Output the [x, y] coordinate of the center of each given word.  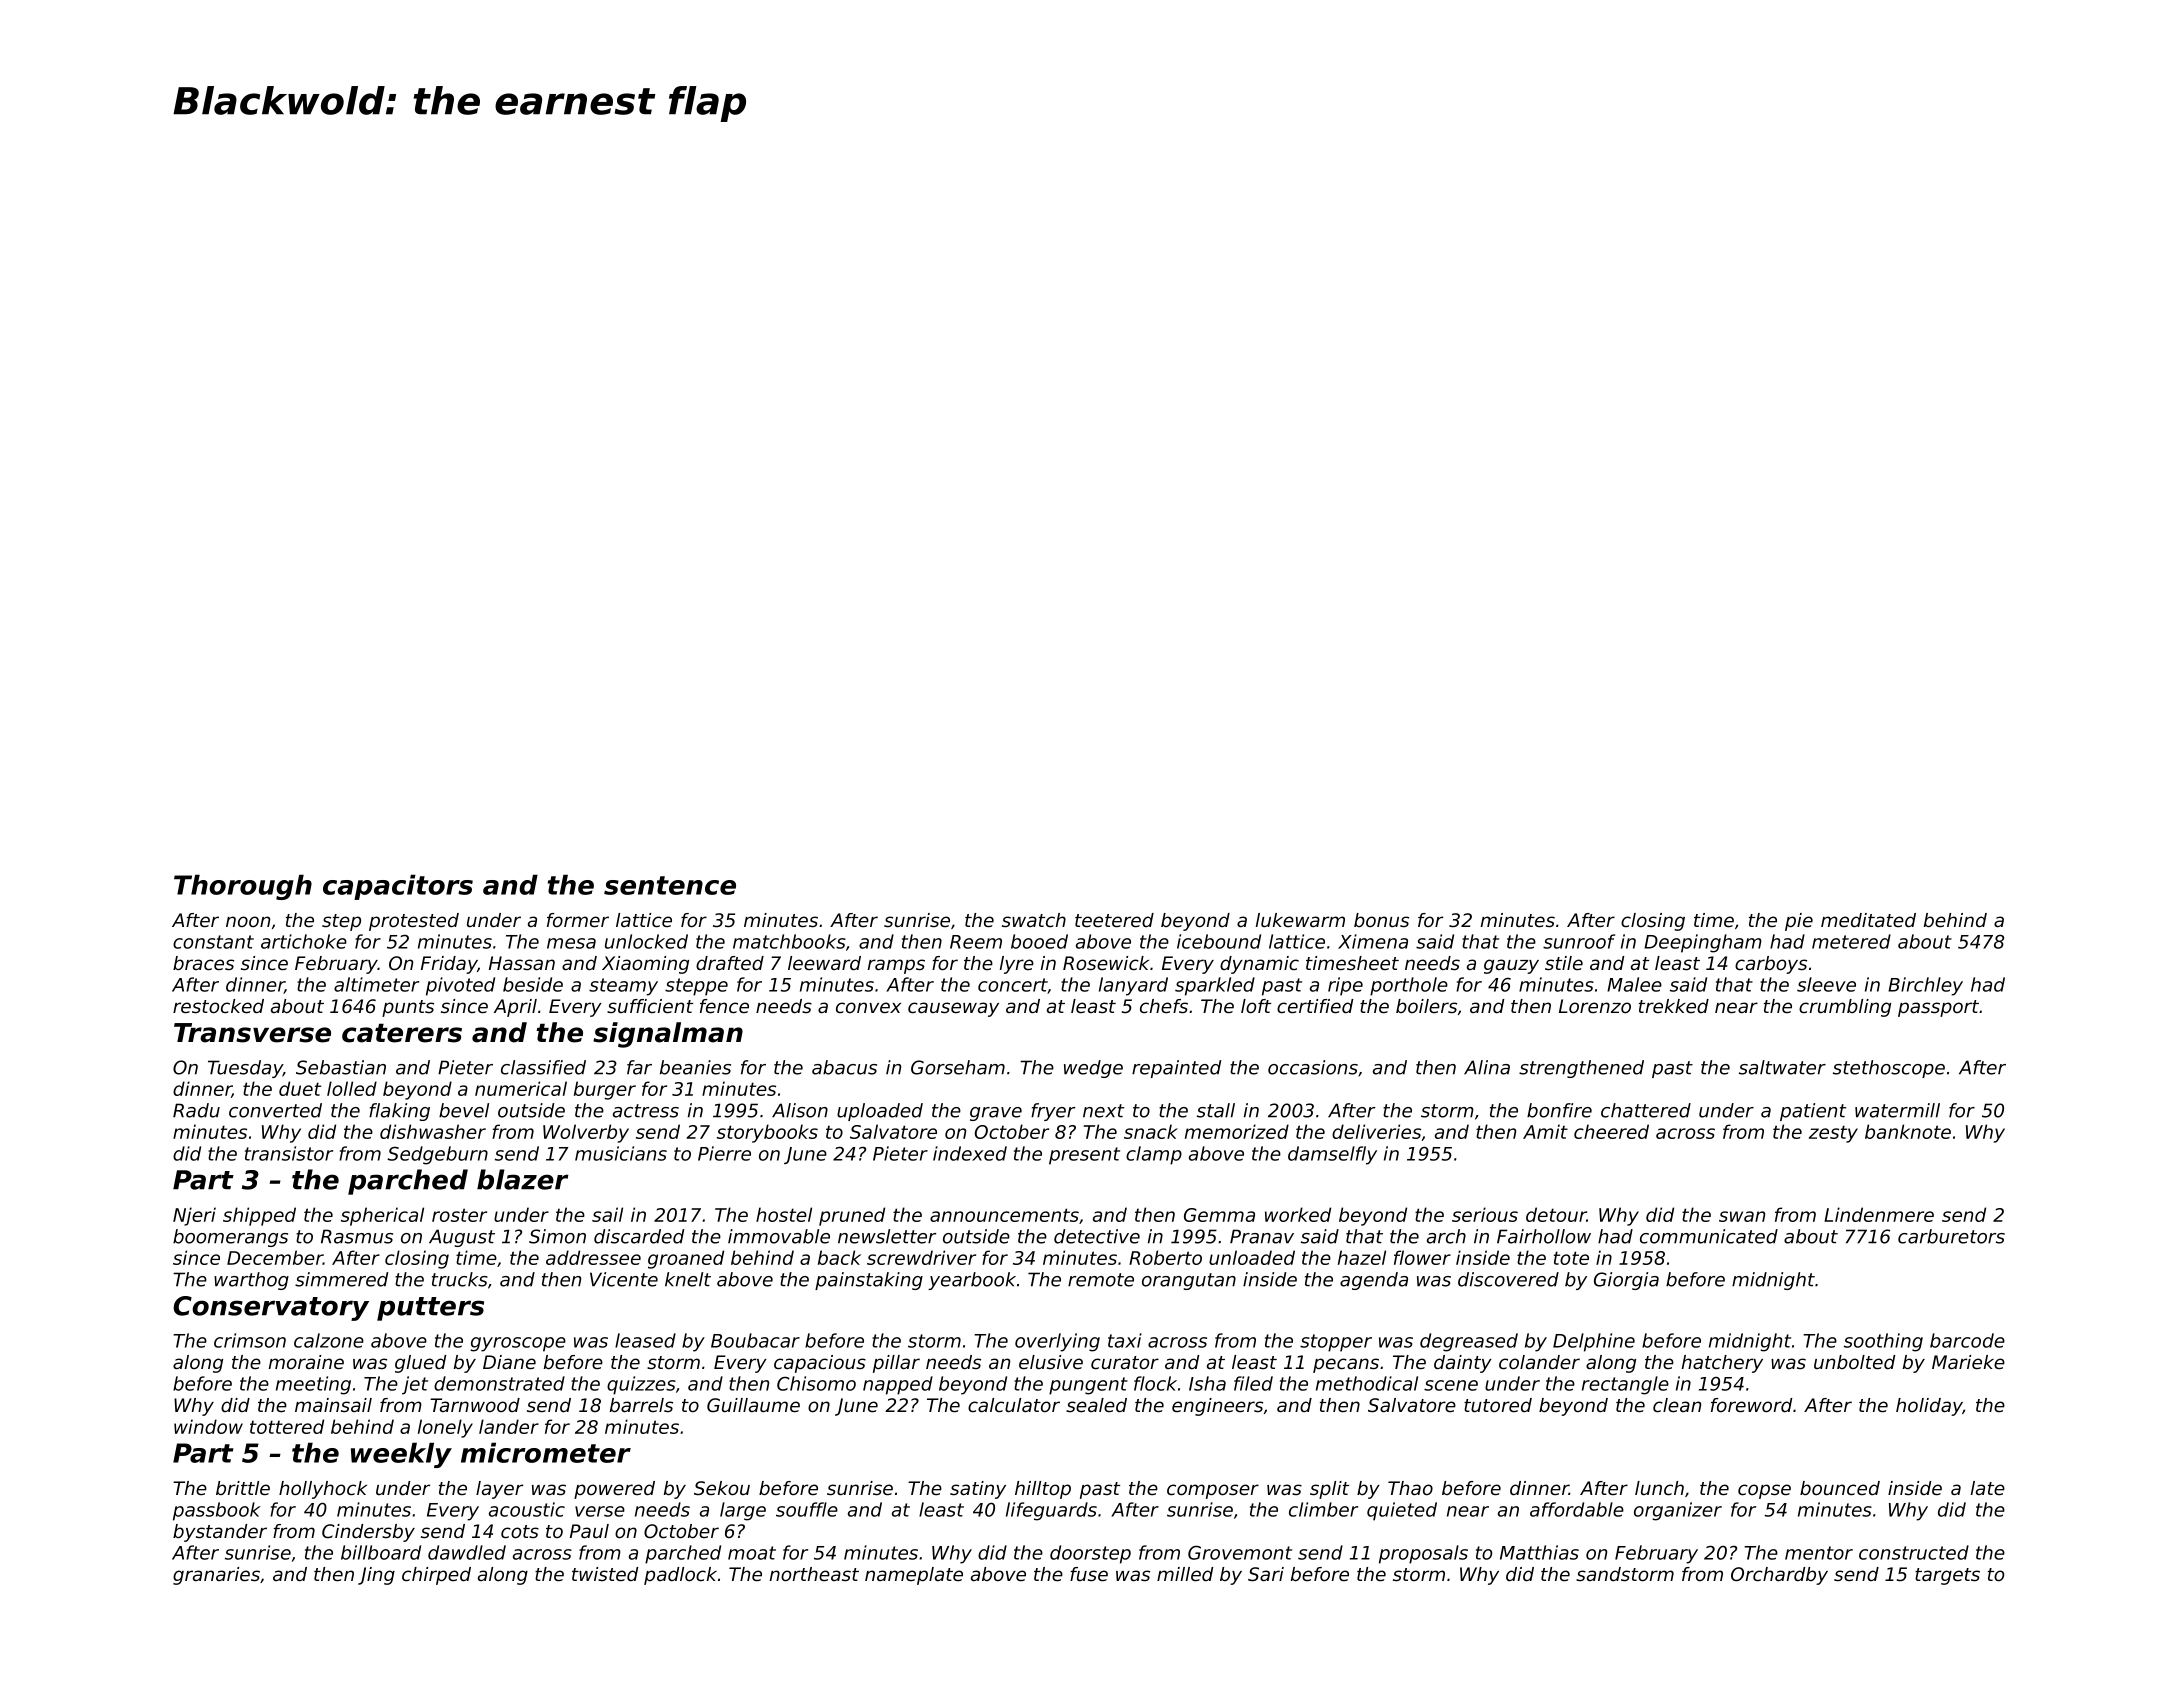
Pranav [1262, 1236]
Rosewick [1106, 963]
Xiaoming [645, 965]
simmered [341, 1279]
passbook [217, 1511]
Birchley [1925, 986]
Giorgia [1626, 1281]
